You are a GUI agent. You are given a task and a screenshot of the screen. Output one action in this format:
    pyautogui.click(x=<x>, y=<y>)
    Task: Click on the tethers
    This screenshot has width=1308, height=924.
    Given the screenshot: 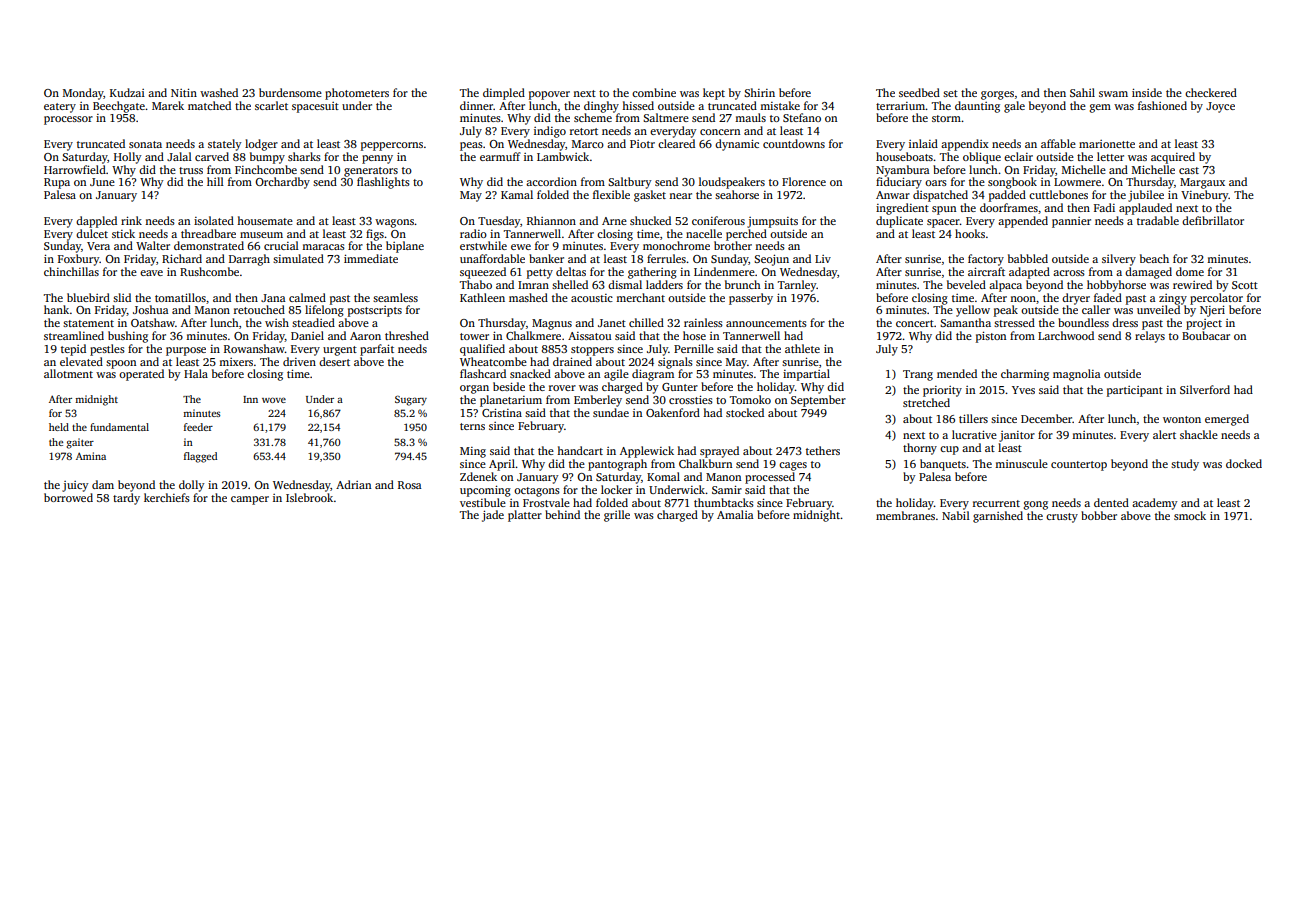 What is the action you would take?
    pyautogui.click(x=823, y=450)
